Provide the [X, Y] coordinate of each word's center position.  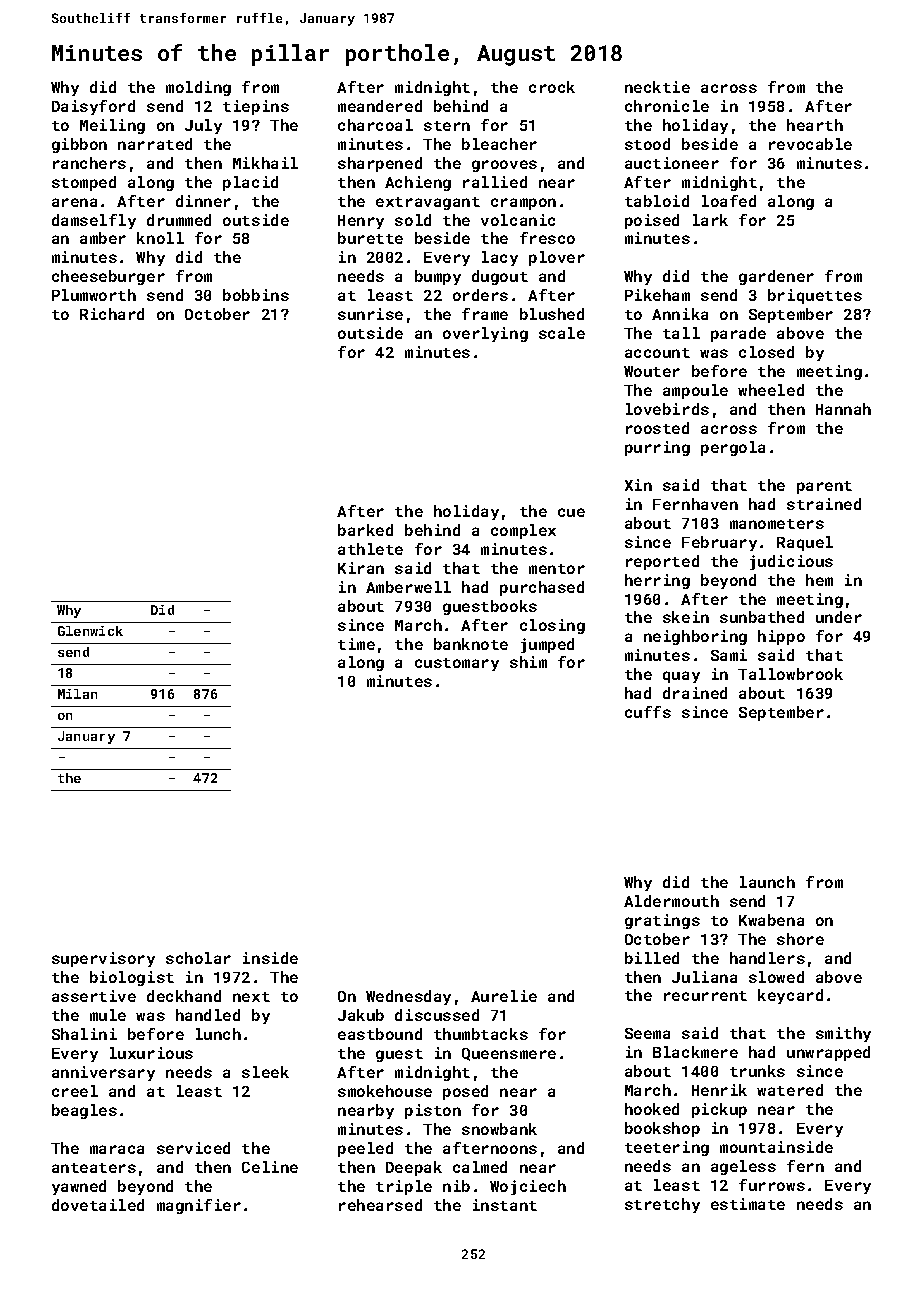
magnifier [199, 1206]
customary [457, 664]
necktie [657, 87]
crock [552, 87]
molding [198, 88]
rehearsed [380, 1205]
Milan [77, 694]
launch [767, 882]
